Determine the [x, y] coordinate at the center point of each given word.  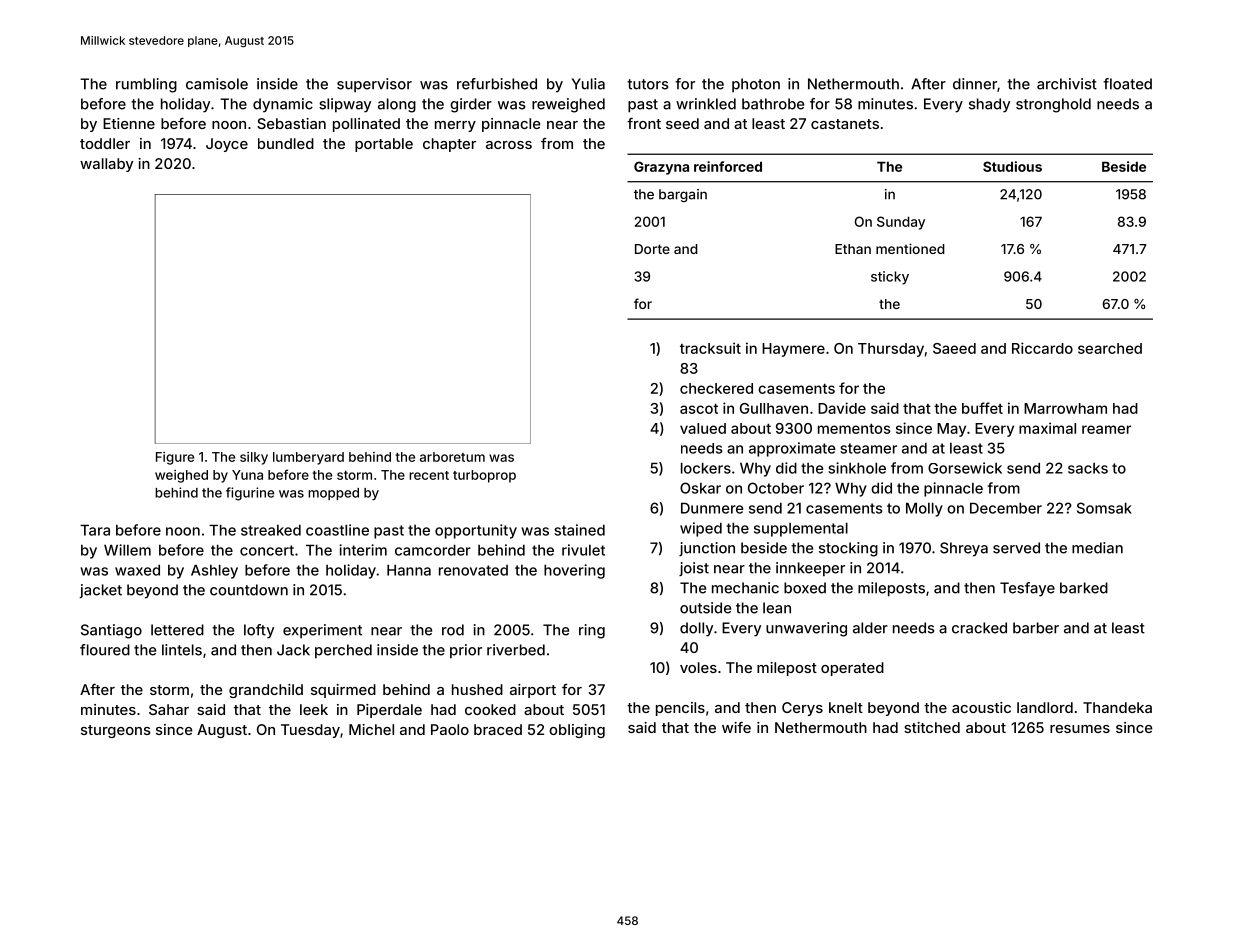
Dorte [652, 249]
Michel [371, 729]
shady [989, 105]
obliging [577, 731]
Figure [175, 458]
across [509, 145]
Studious [1012, 166]
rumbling [146, 85]
